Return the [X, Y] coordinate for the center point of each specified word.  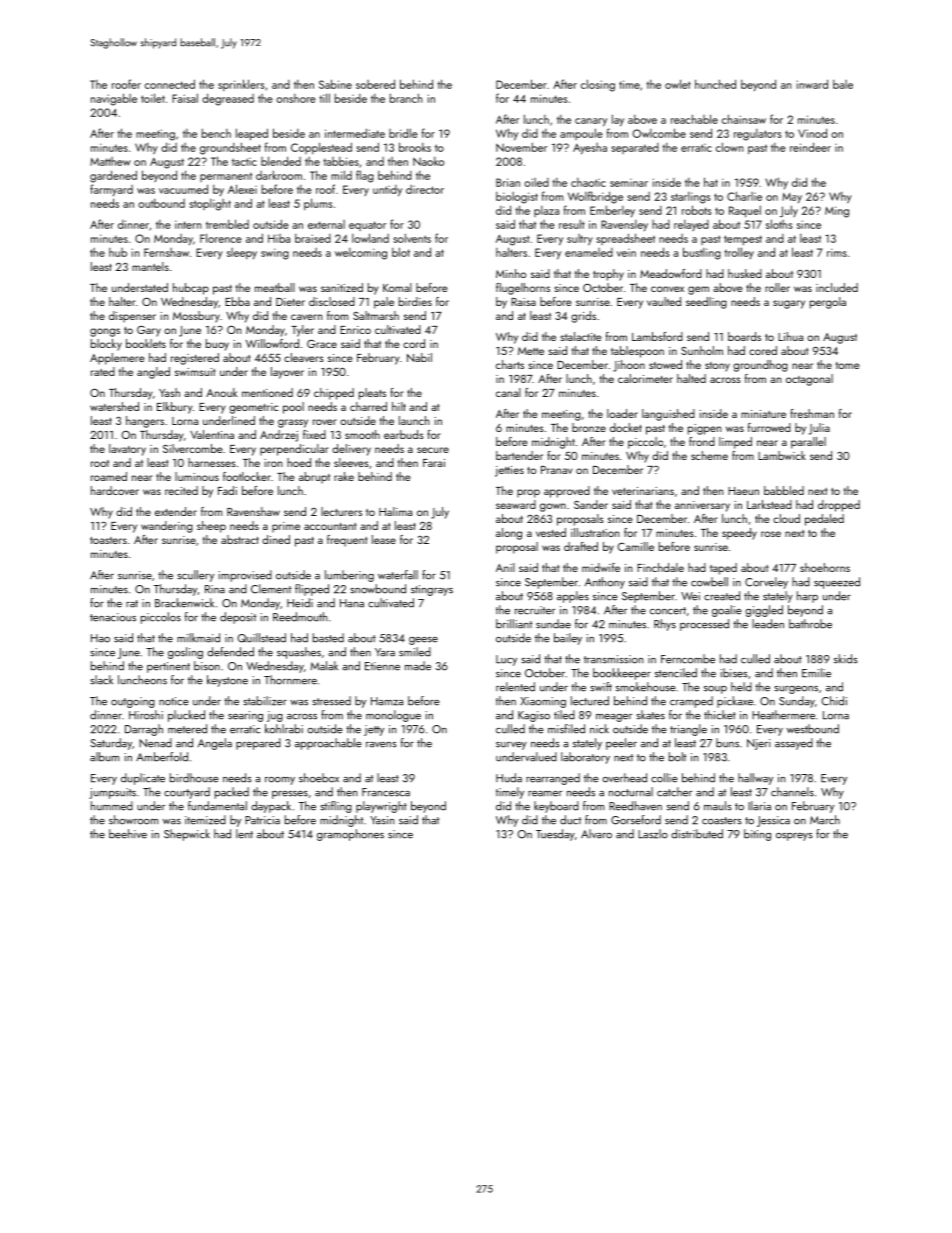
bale [843, 84]
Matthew [110, 161]
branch [406, 98]
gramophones [350, 835]
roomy [280, 781]
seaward [516, 504]
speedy [739, 534]
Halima [395, 511]
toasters [108, 540]
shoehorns [825, 567]
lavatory [127, 450]
